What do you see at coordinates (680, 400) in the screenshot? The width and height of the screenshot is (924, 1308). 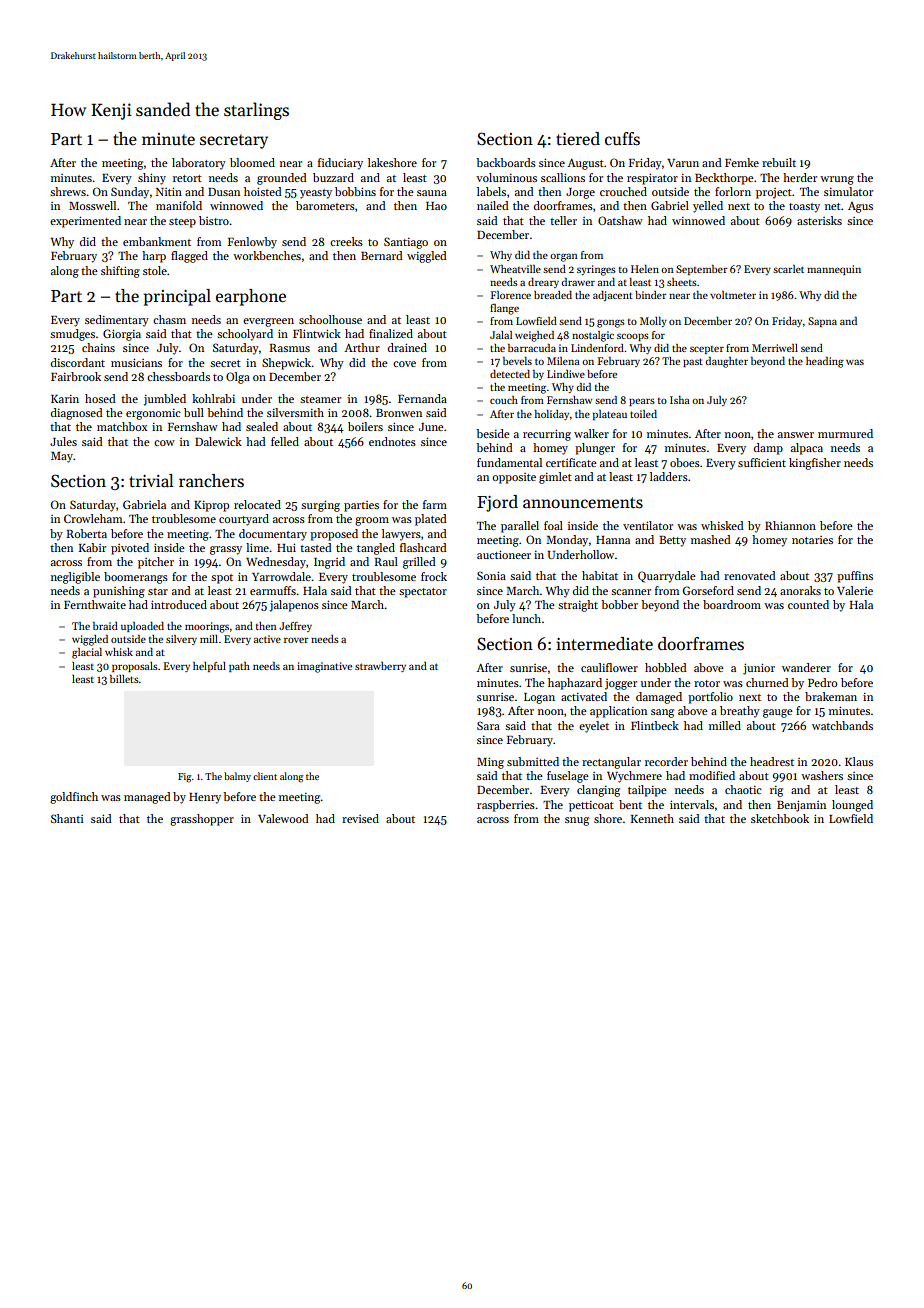 I see `Isha` at bounding box center [680, 400].
